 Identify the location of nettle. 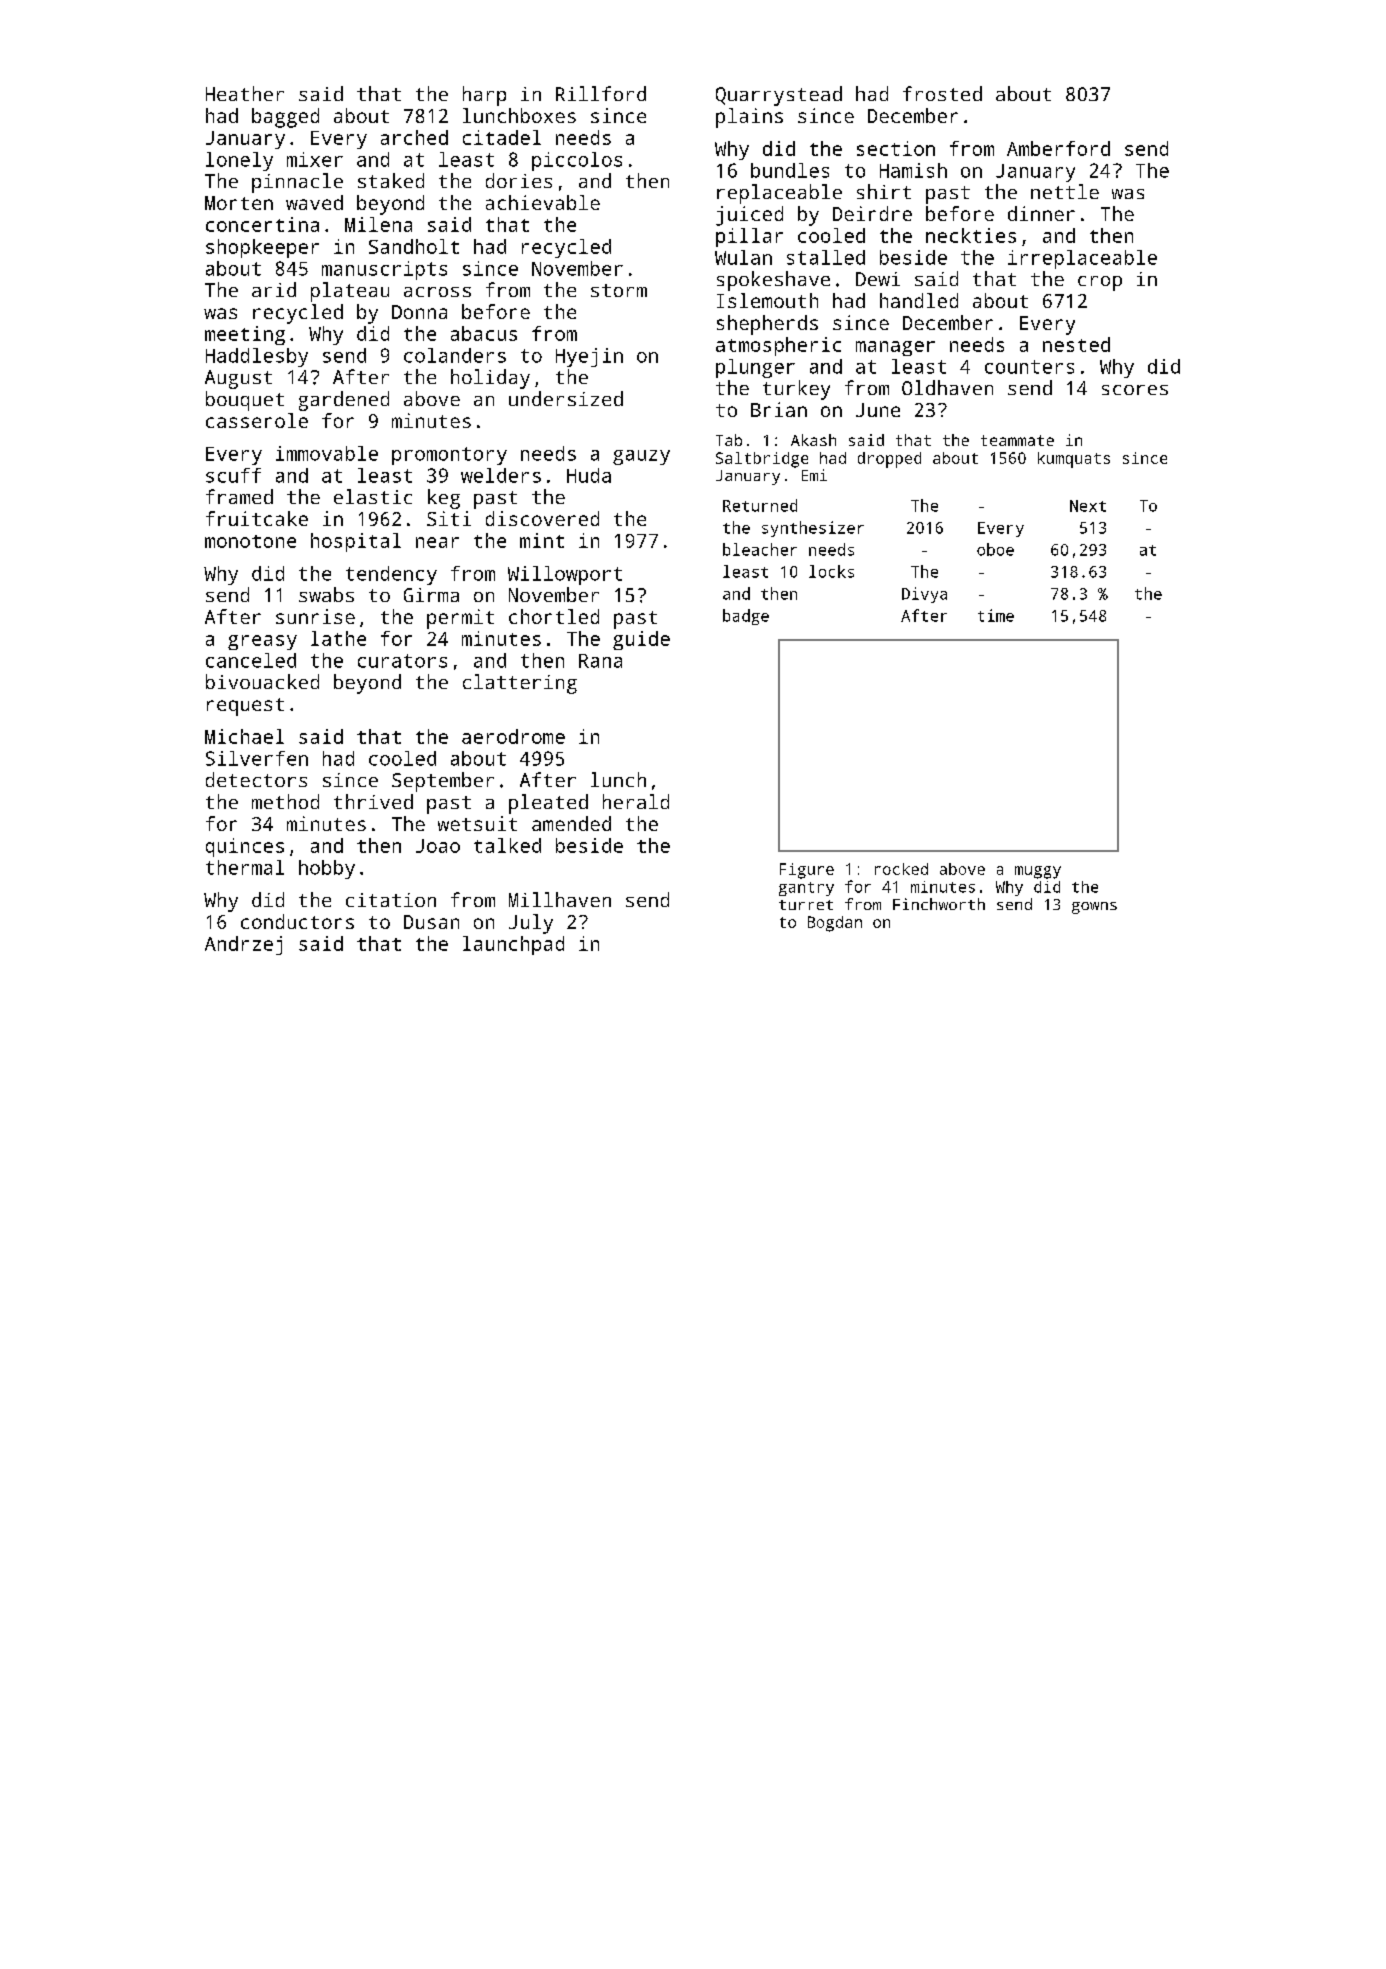
(1065, 191).
